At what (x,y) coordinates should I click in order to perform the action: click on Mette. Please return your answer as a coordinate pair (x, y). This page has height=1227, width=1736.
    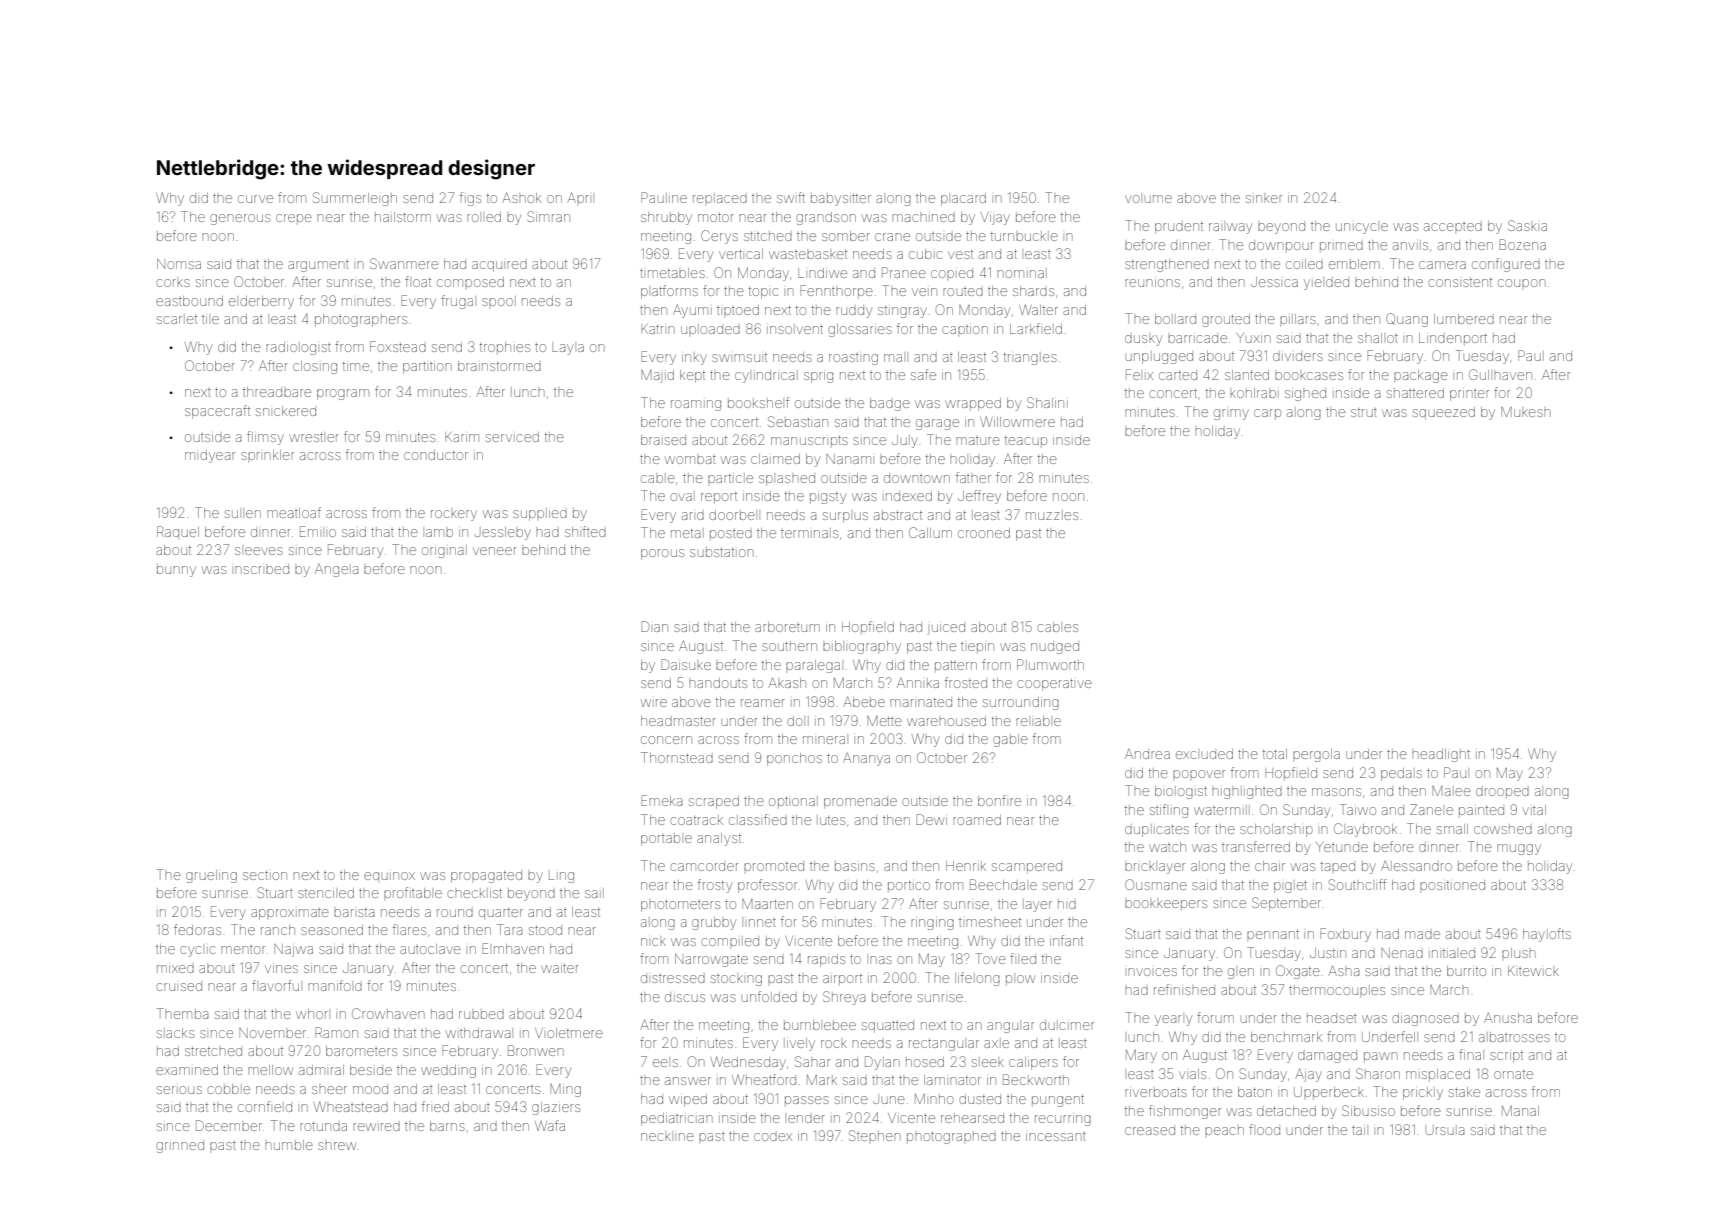
    Looking at the image, I should click on (884, 721).
